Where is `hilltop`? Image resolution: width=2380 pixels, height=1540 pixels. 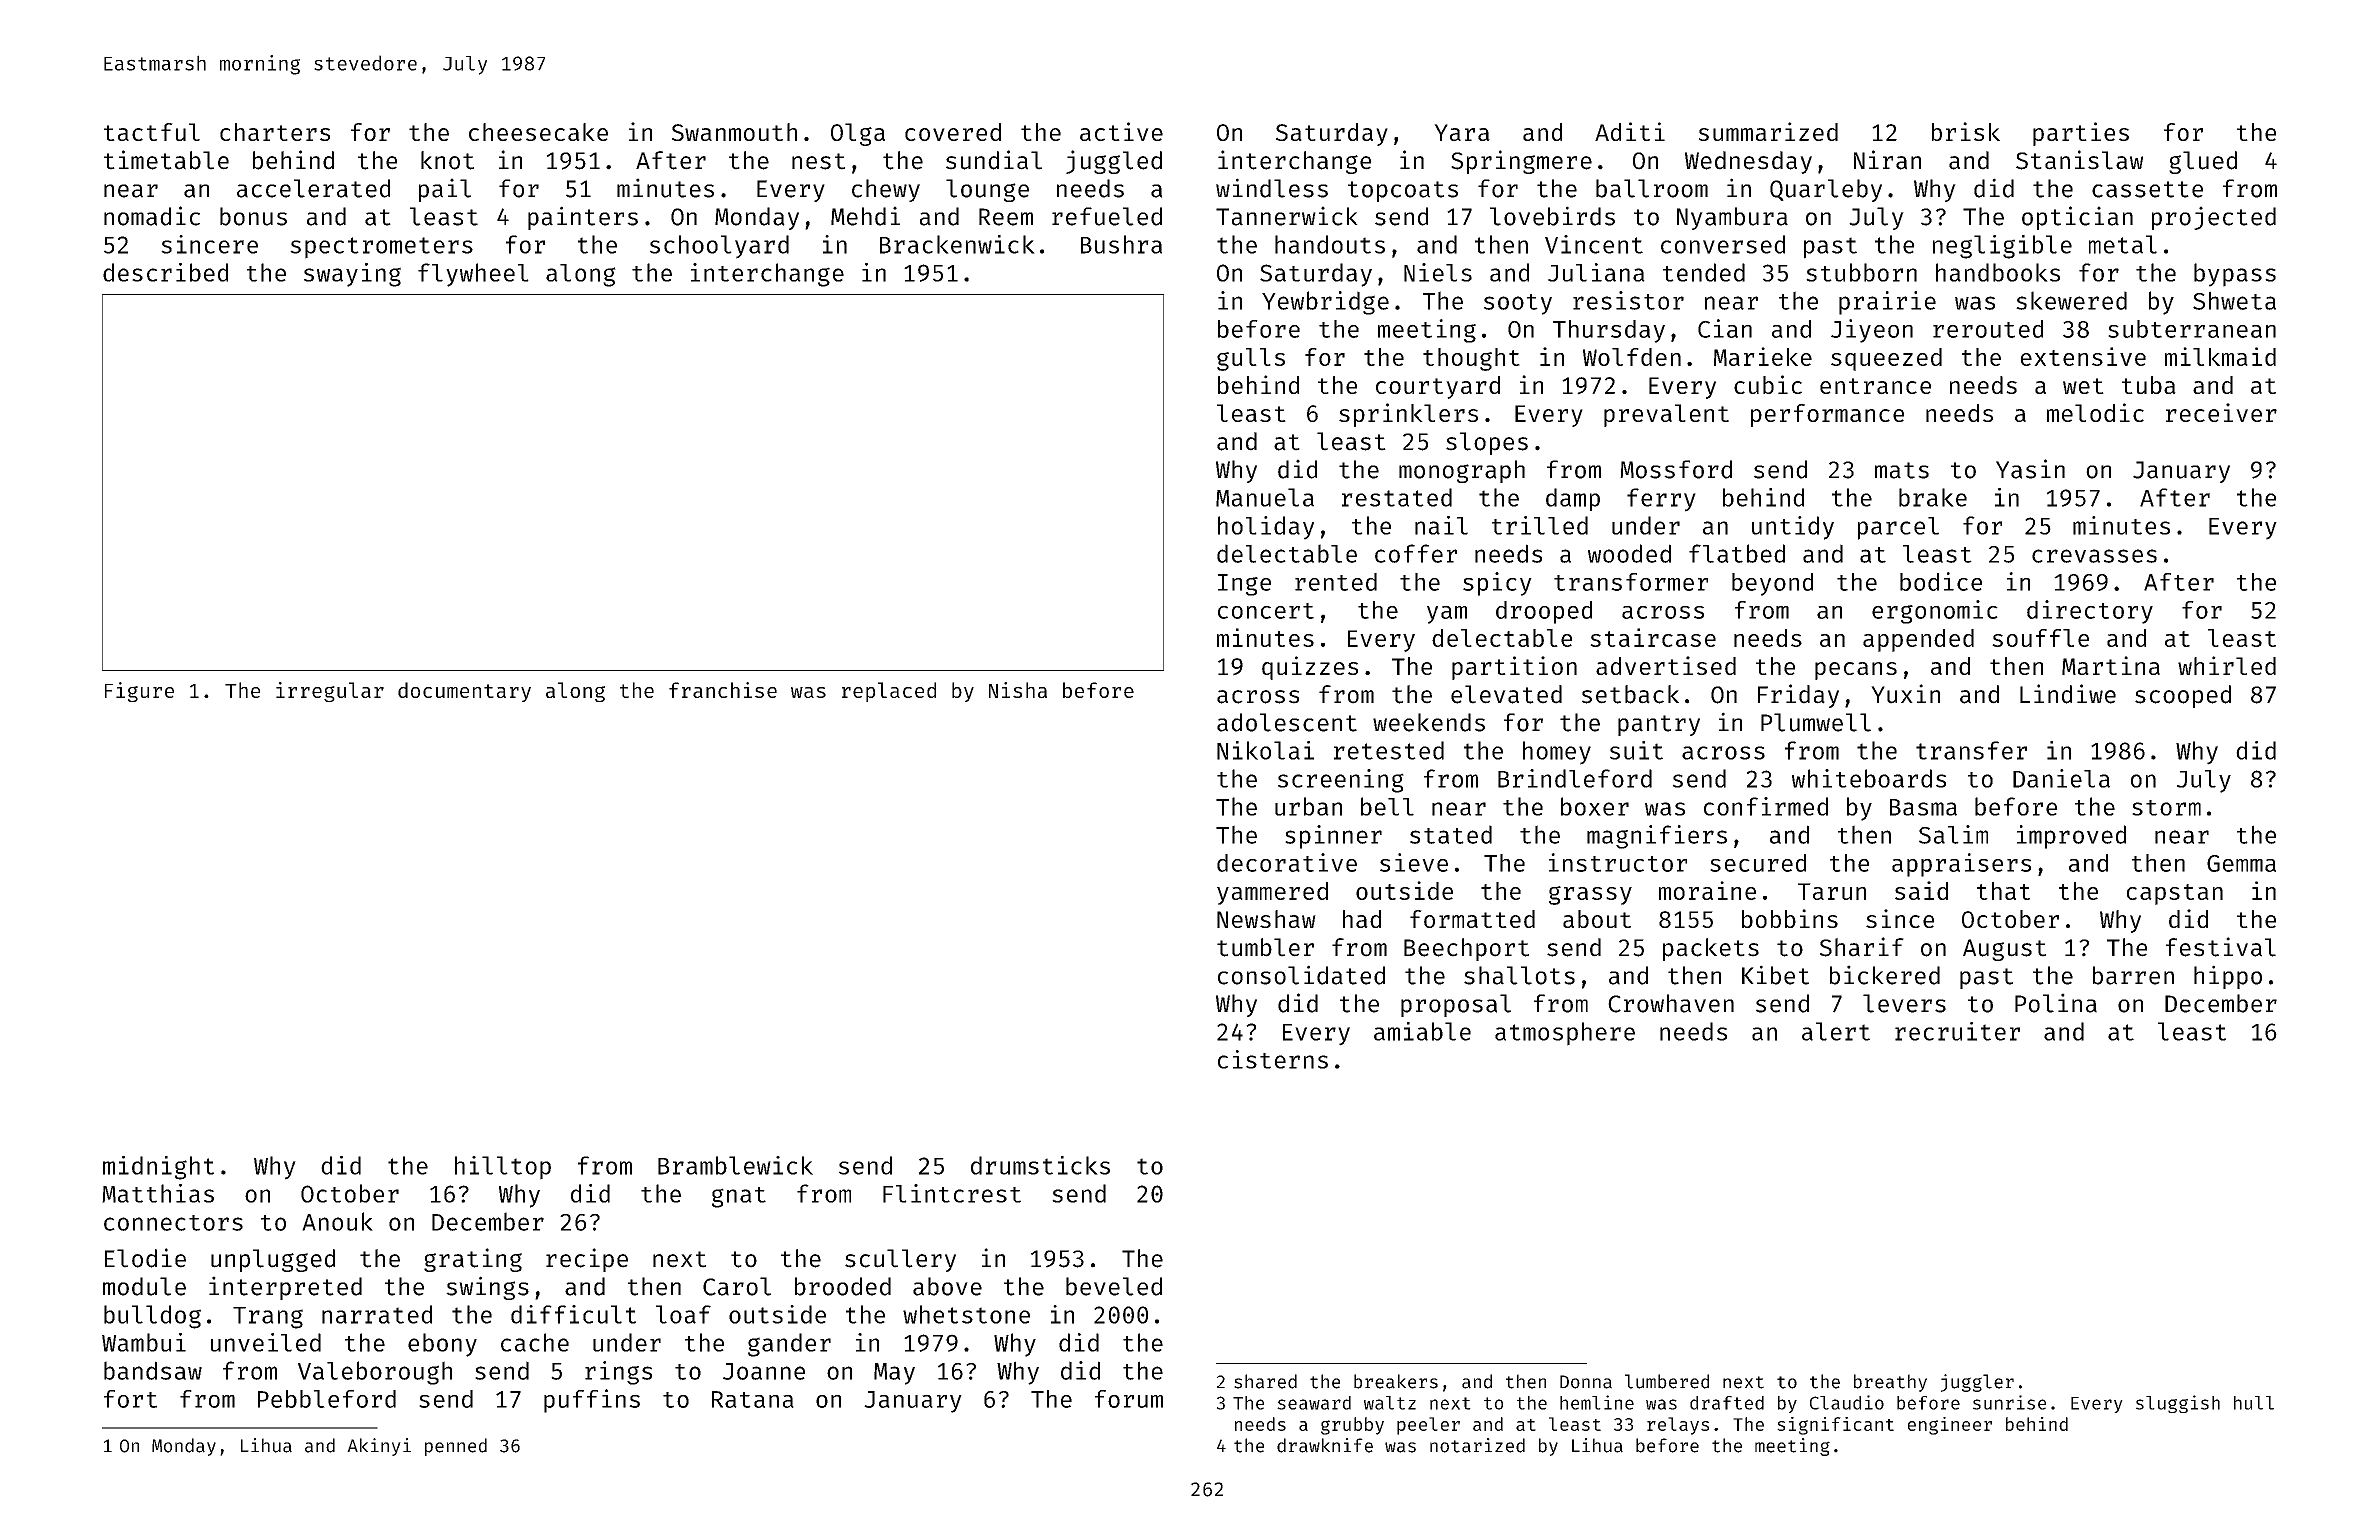 hilltop is located at coordinates (503, 1168).
